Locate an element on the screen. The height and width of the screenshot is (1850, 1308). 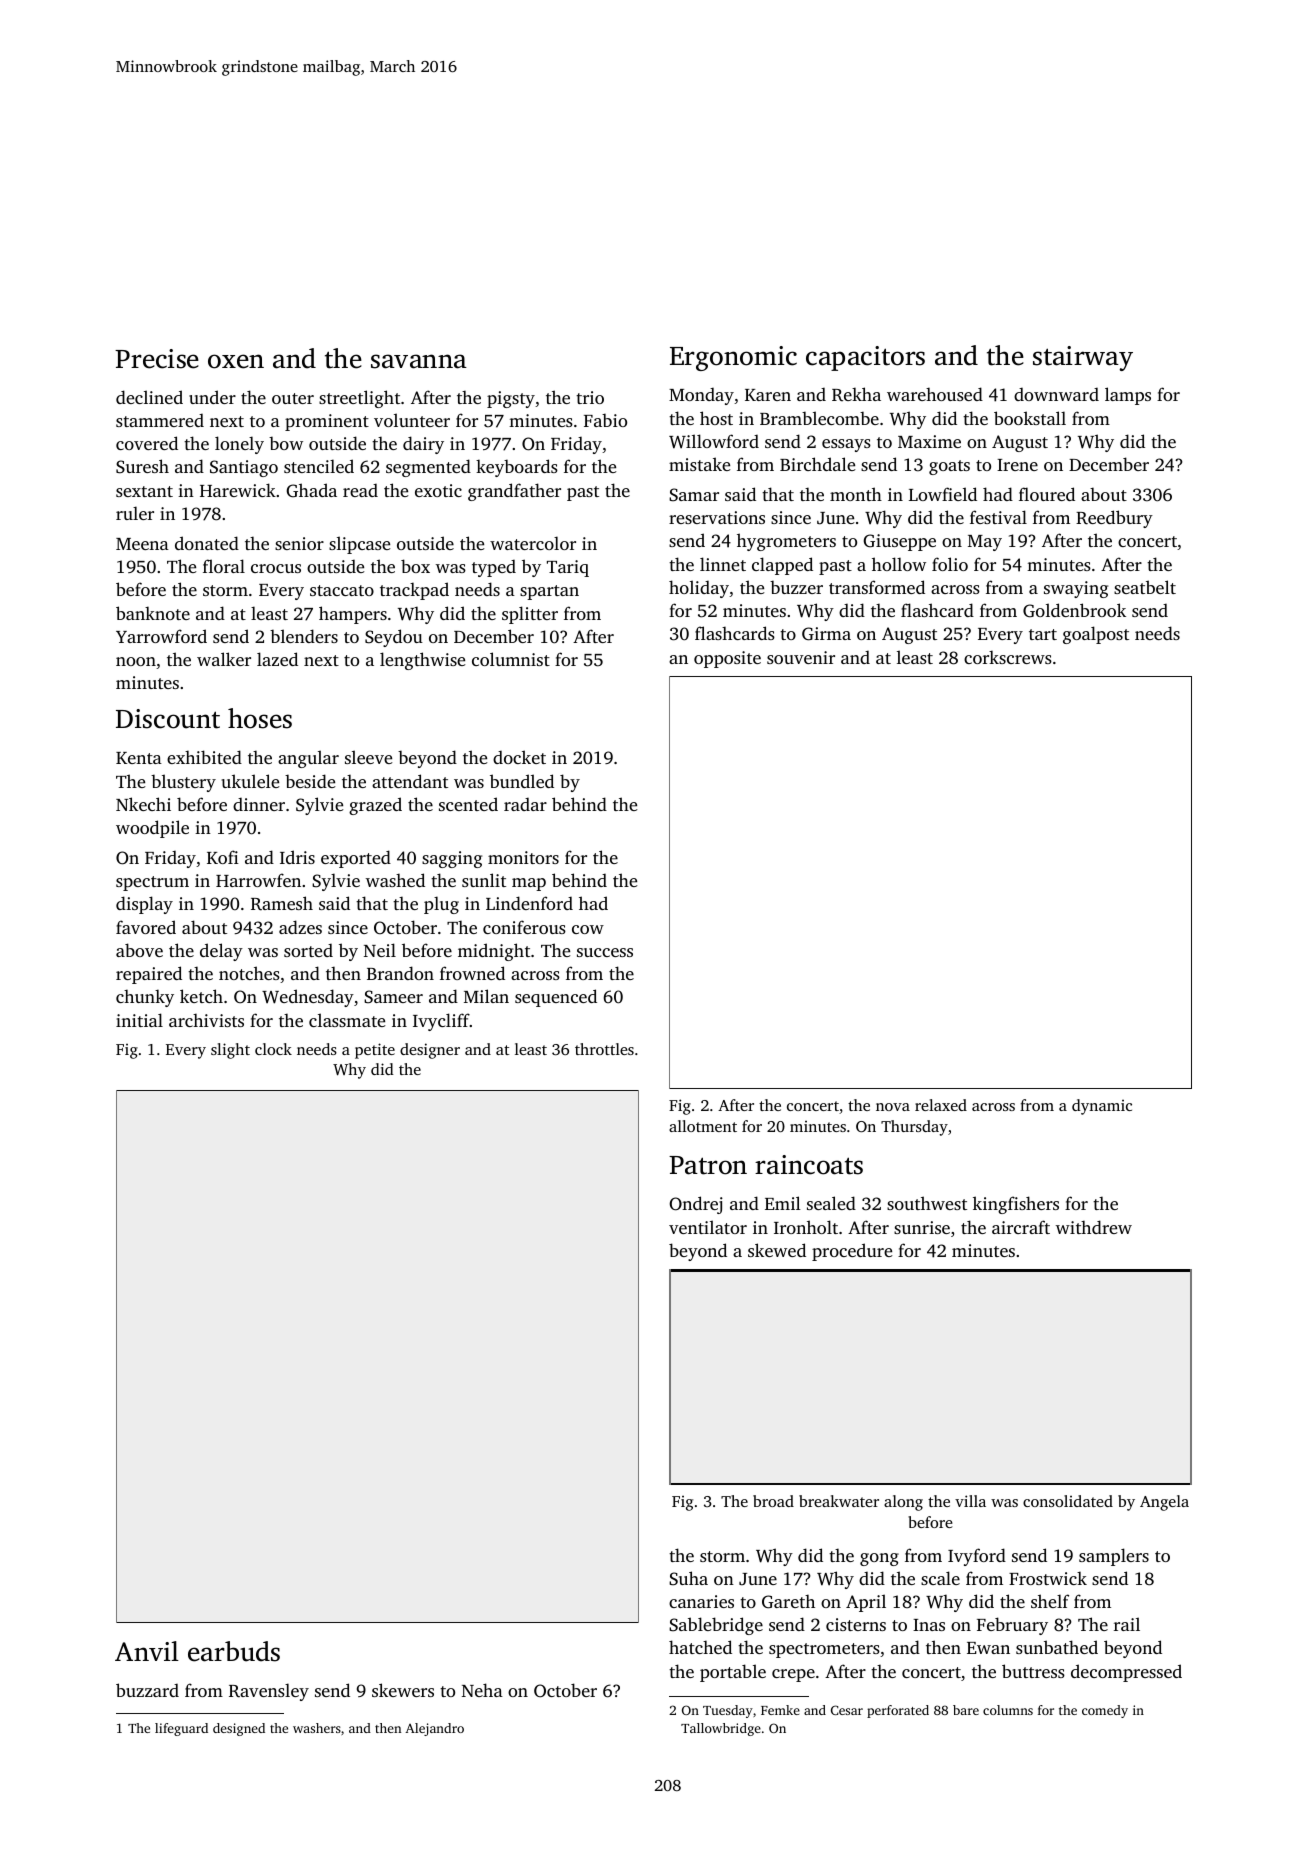
Seydou is located at coordinates (394, 638).
